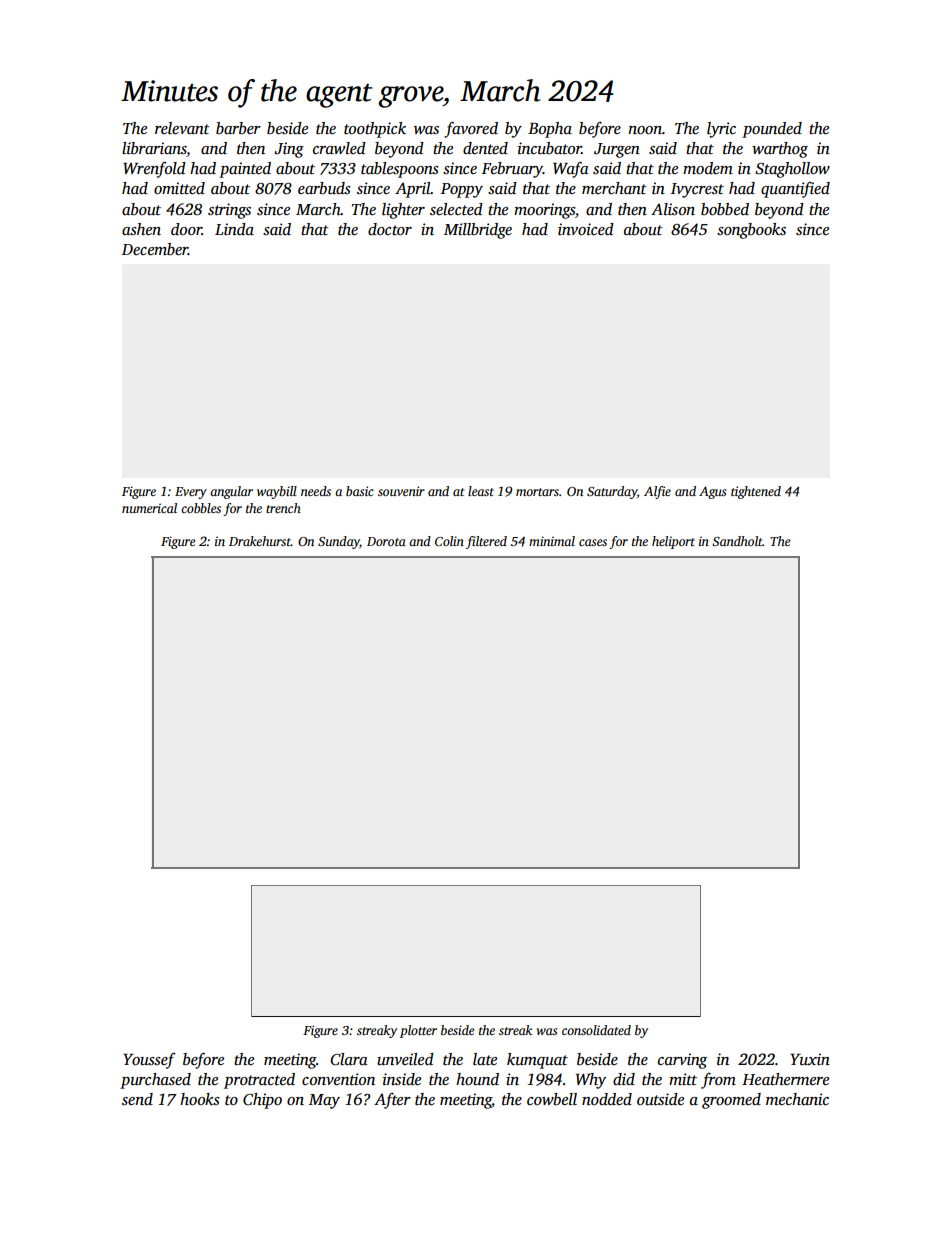 This screenshot has width=952, height=1233. Describe the element at coordinates (449, 541) in the screenshot. I see `Colin` at that location.
